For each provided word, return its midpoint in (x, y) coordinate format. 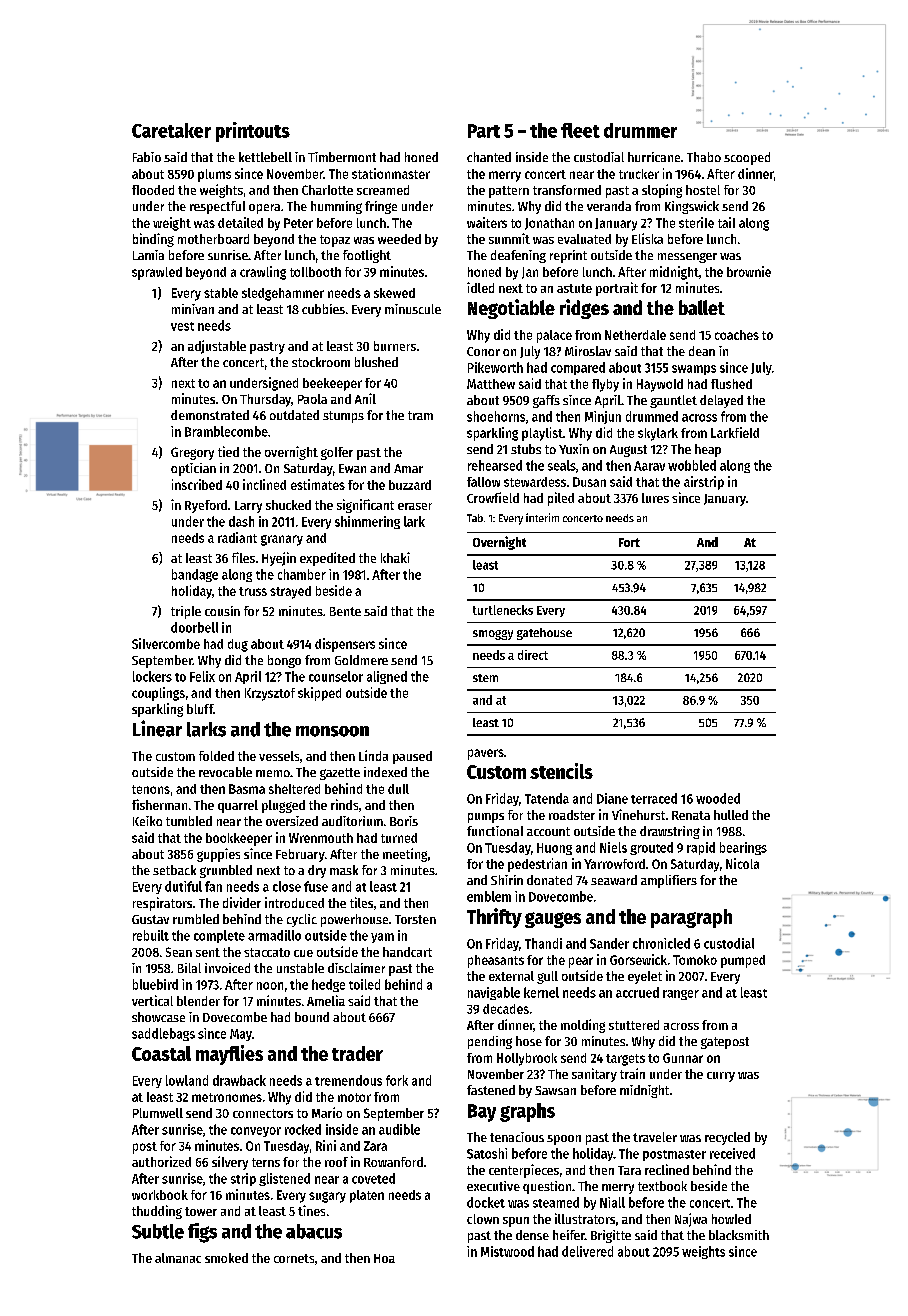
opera (264, 209)
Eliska (647, 238)
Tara (629, 1170)
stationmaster (391, 173)
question (547, 1187)
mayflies (229, 1055)
